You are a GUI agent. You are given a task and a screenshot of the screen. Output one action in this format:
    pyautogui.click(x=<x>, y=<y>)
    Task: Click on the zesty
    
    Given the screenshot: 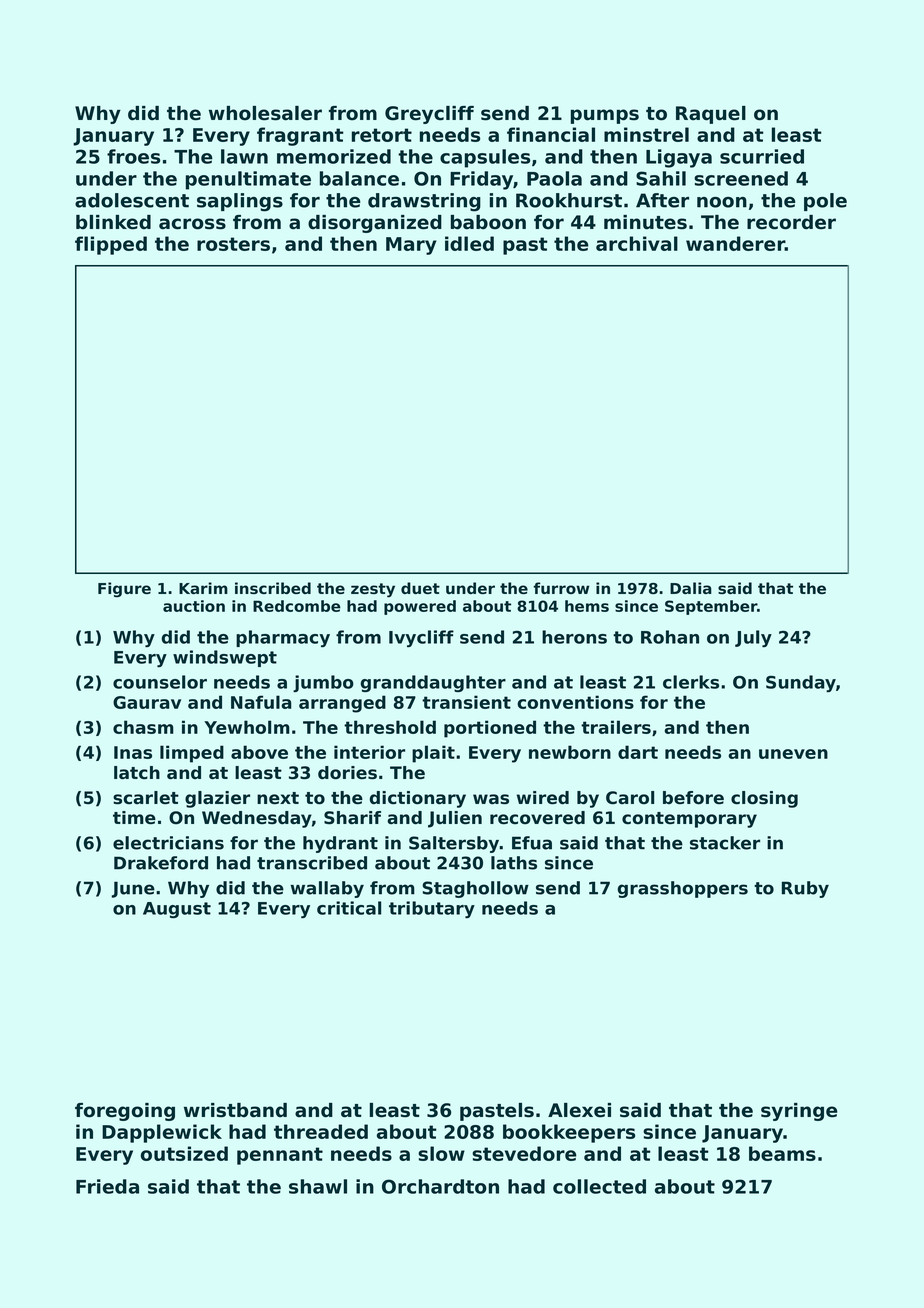 What is the action you would take?
    pyautogui.click(x=373, y=590)
